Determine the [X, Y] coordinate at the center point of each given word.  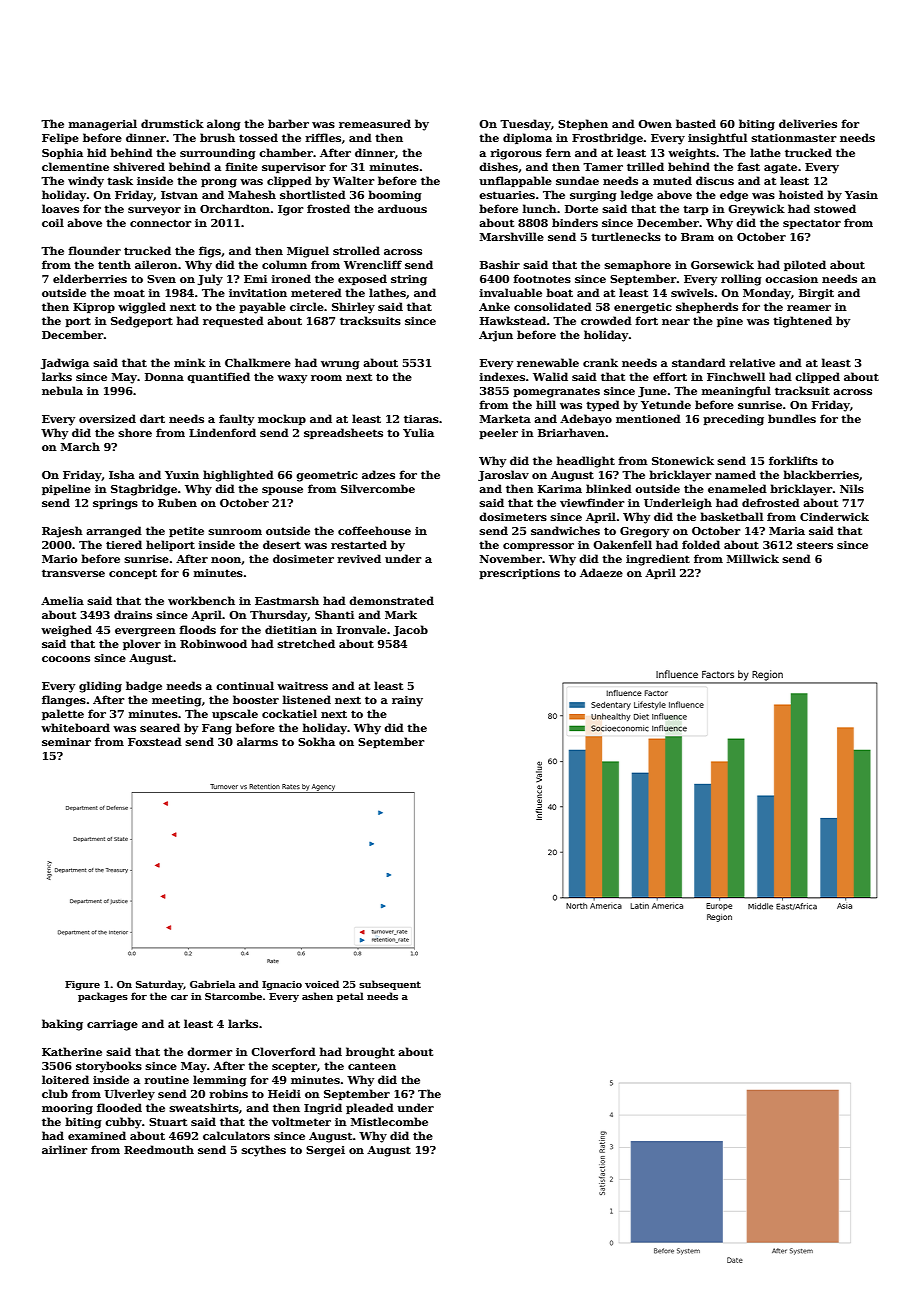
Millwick [753, 558]
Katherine [72, 1051]
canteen [372, 1066]
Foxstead [155, 741]
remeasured [375, 123]
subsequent [390, 985]
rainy [407, 701]
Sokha [316, 741]
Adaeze [601, 572]
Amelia [62, 600]
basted [696, 123]
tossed [258, 137]
